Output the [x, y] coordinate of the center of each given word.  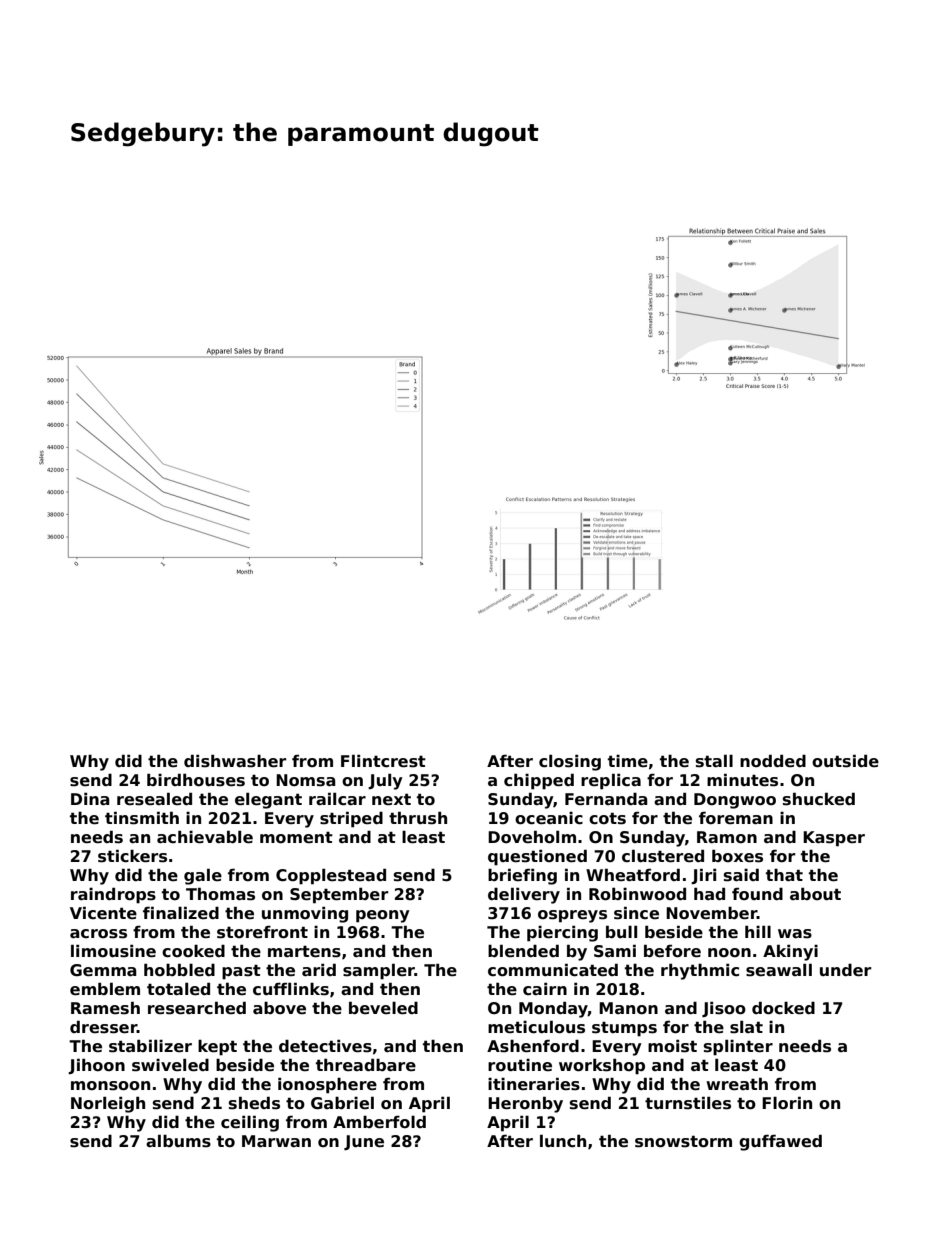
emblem [105, 989]
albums [178, 1141]
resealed [154, 799]
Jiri [703, 876]
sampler [379, 971]
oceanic [549, 818]
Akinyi [790, 952]
